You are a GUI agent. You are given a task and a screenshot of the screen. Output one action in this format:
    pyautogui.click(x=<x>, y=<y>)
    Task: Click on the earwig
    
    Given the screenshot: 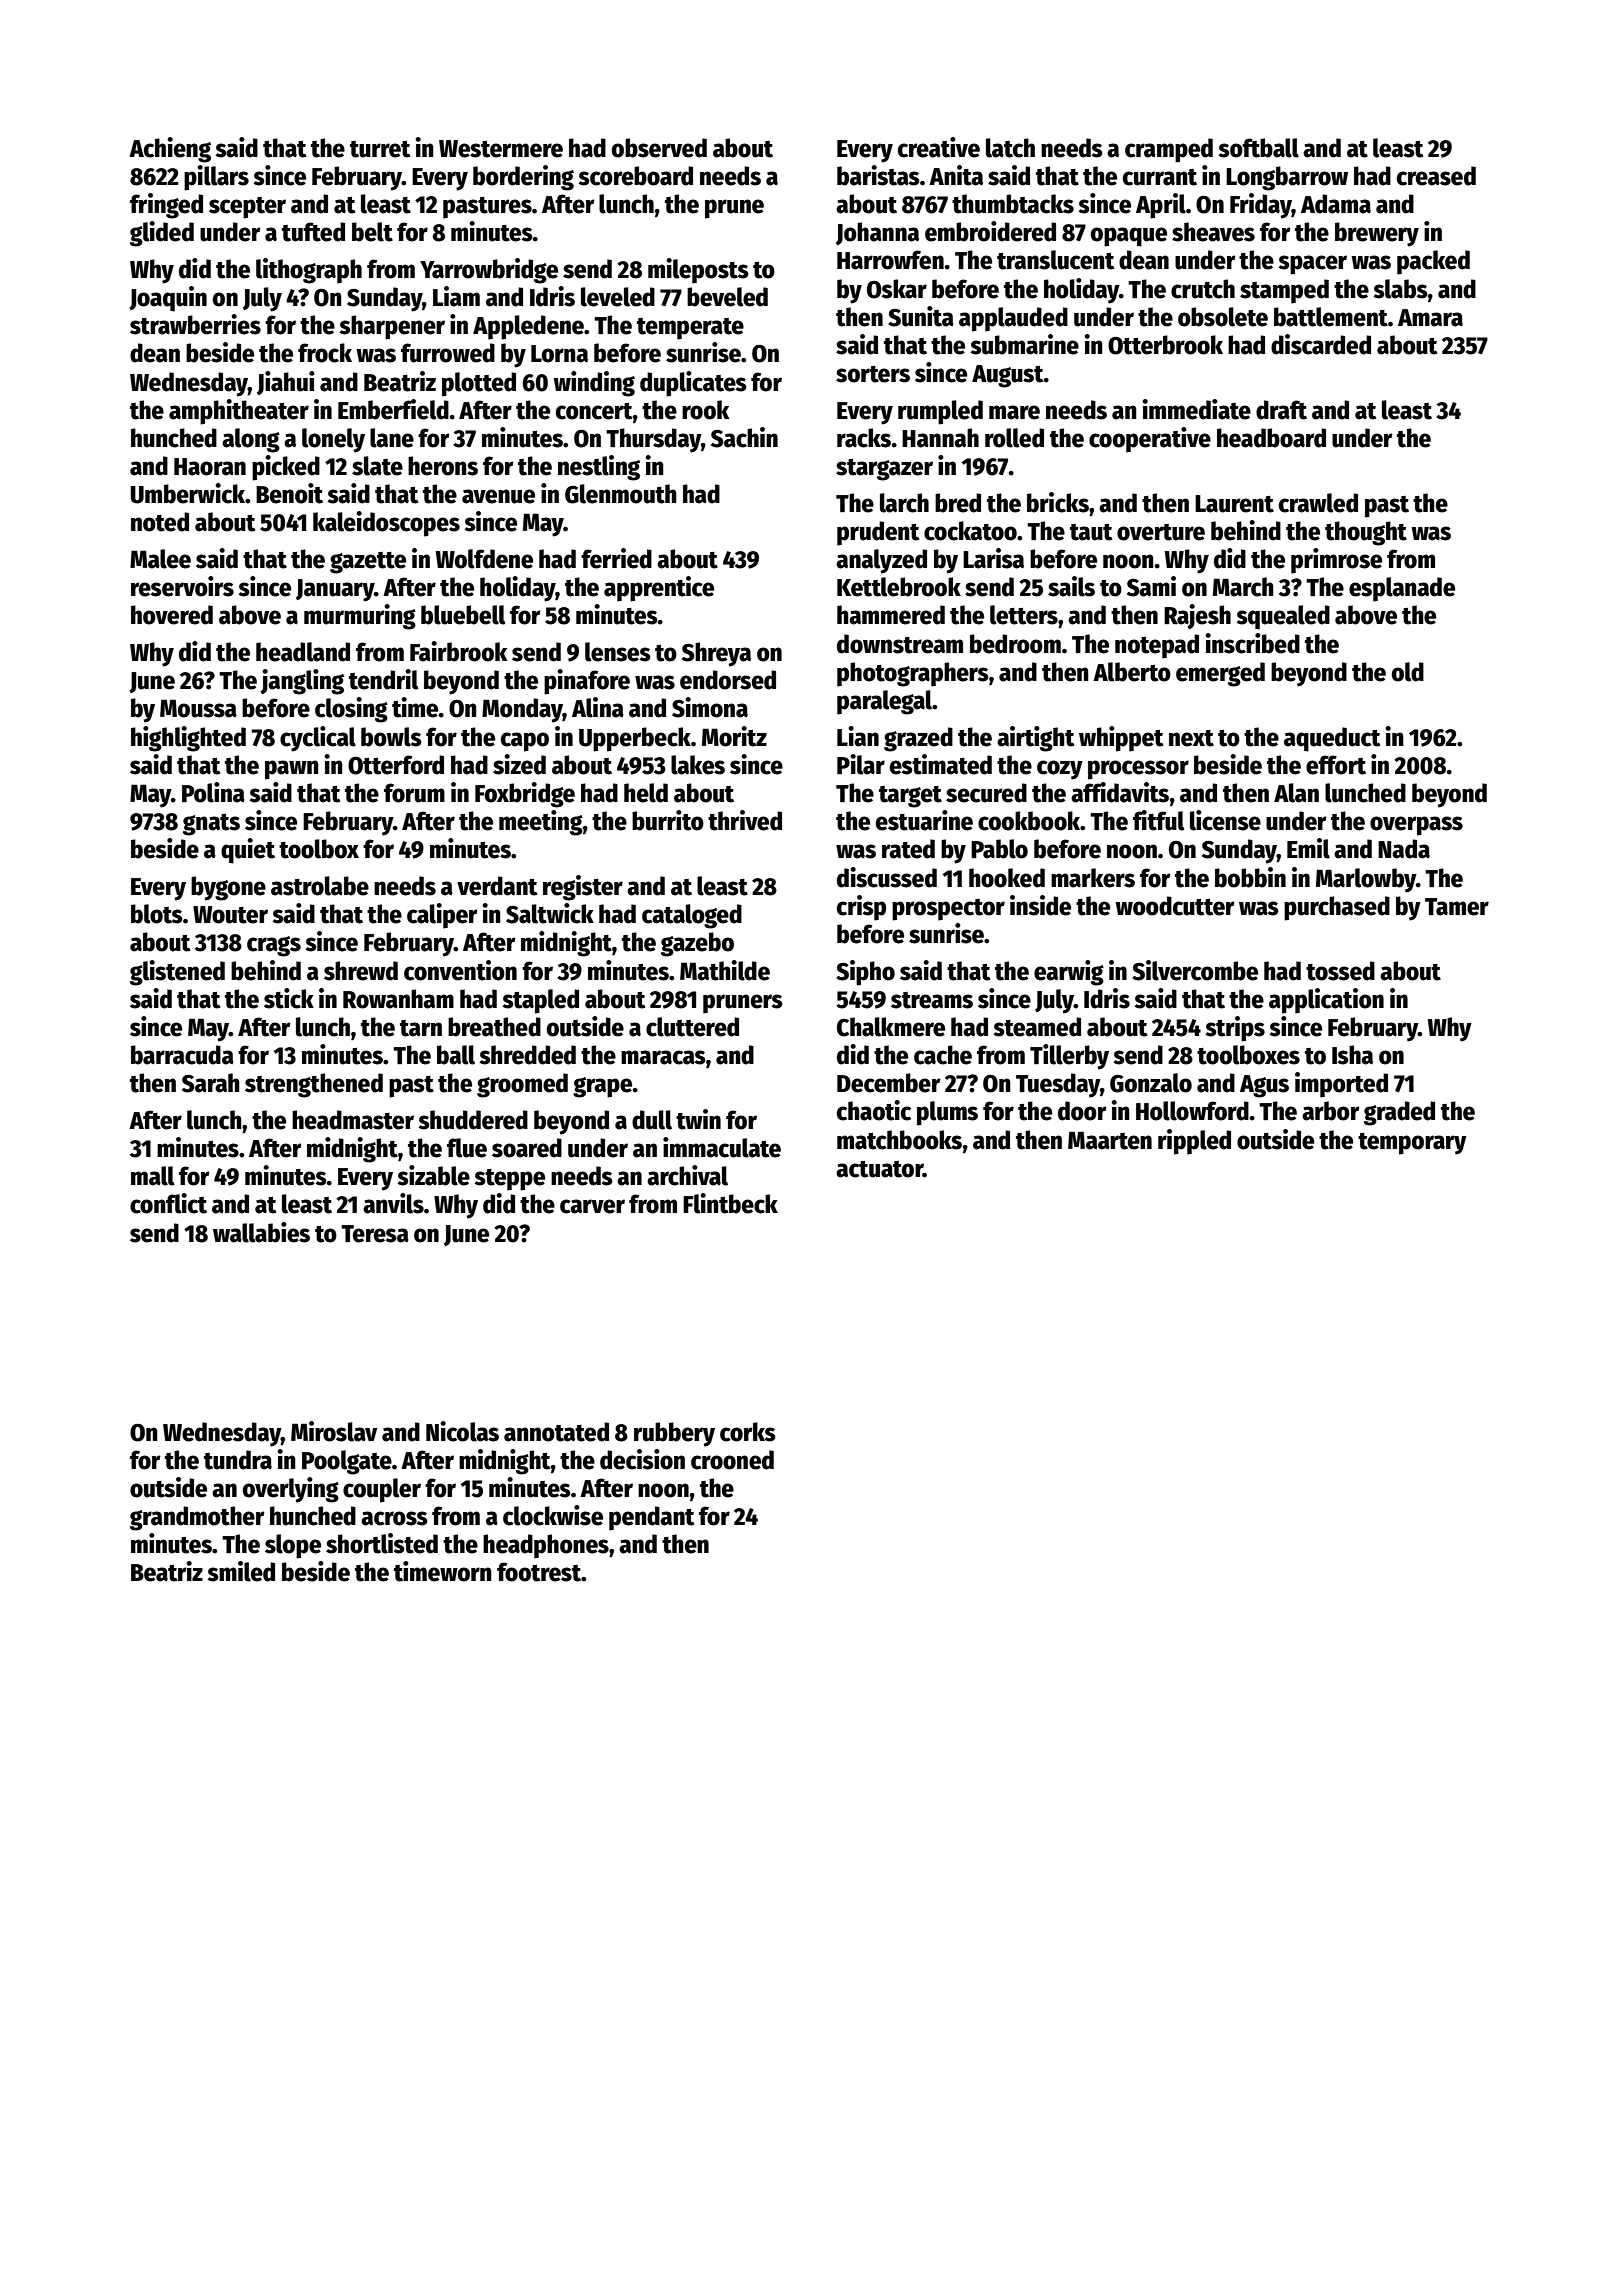 What is the action you would take?
    pyautogui.click(x=1069, y=973)
